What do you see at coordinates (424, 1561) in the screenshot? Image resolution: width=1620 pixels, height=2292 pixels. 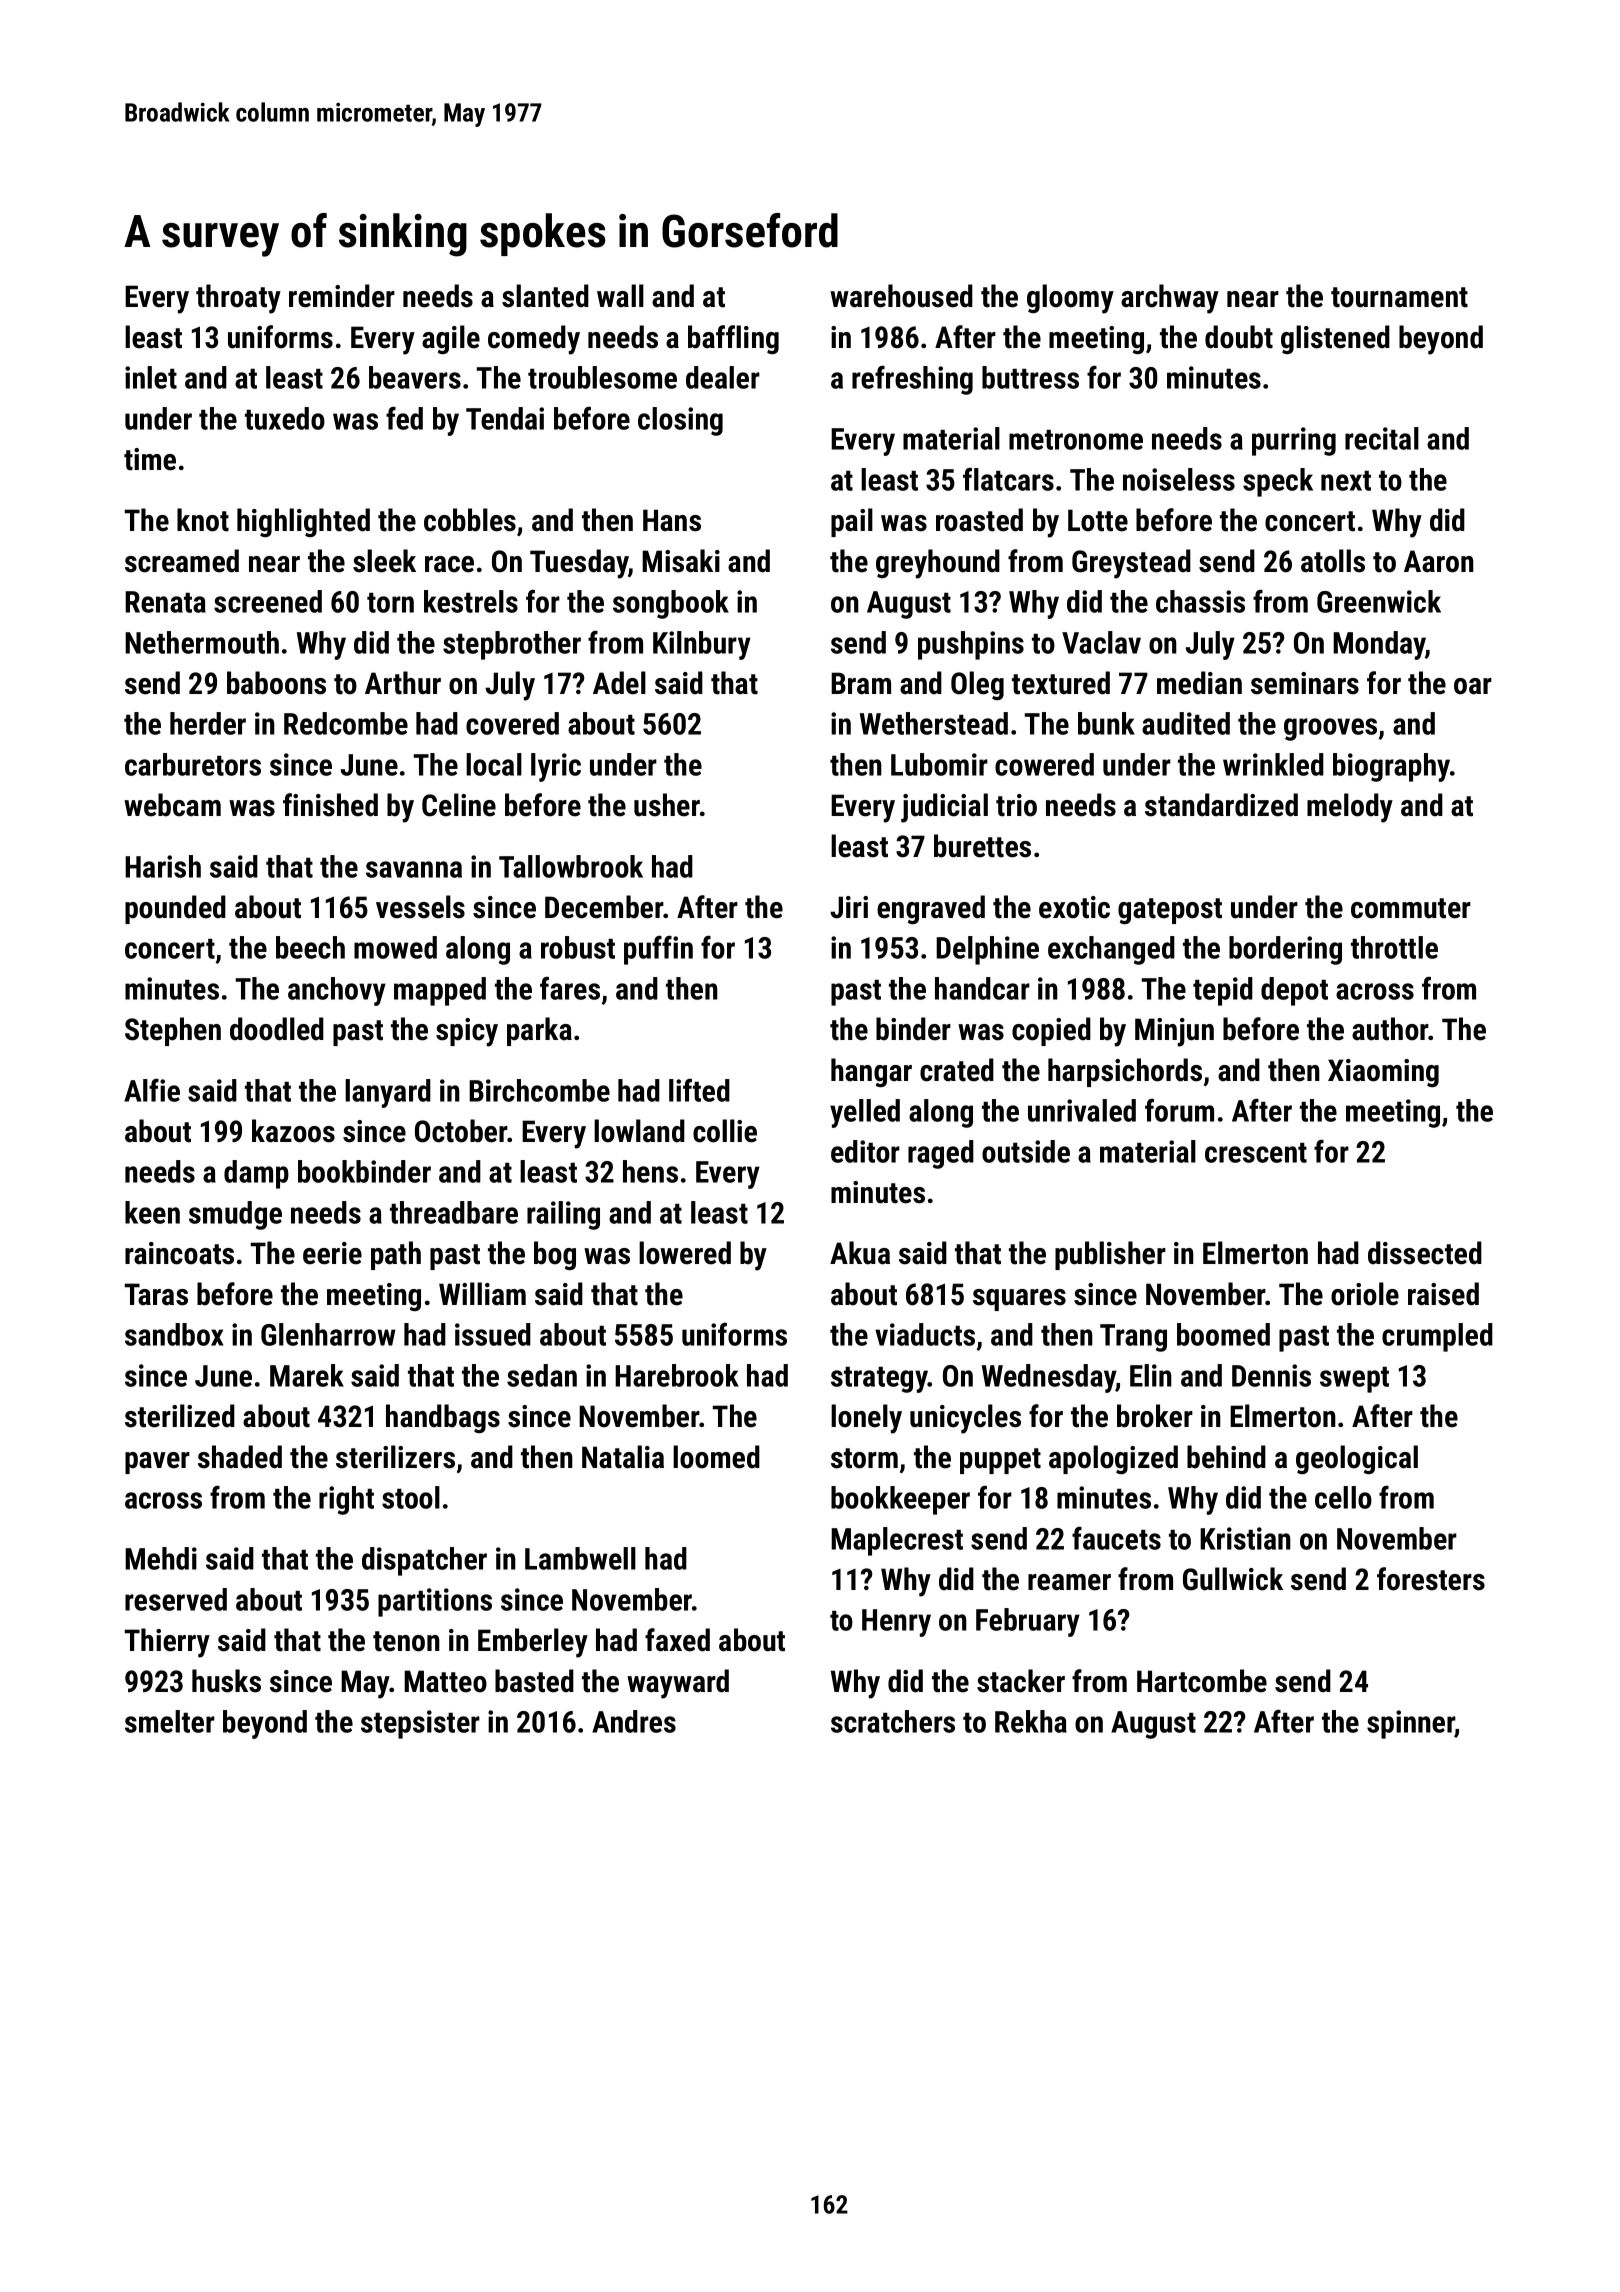 I see `dispatcher` at bounding box center [424, 1561].
